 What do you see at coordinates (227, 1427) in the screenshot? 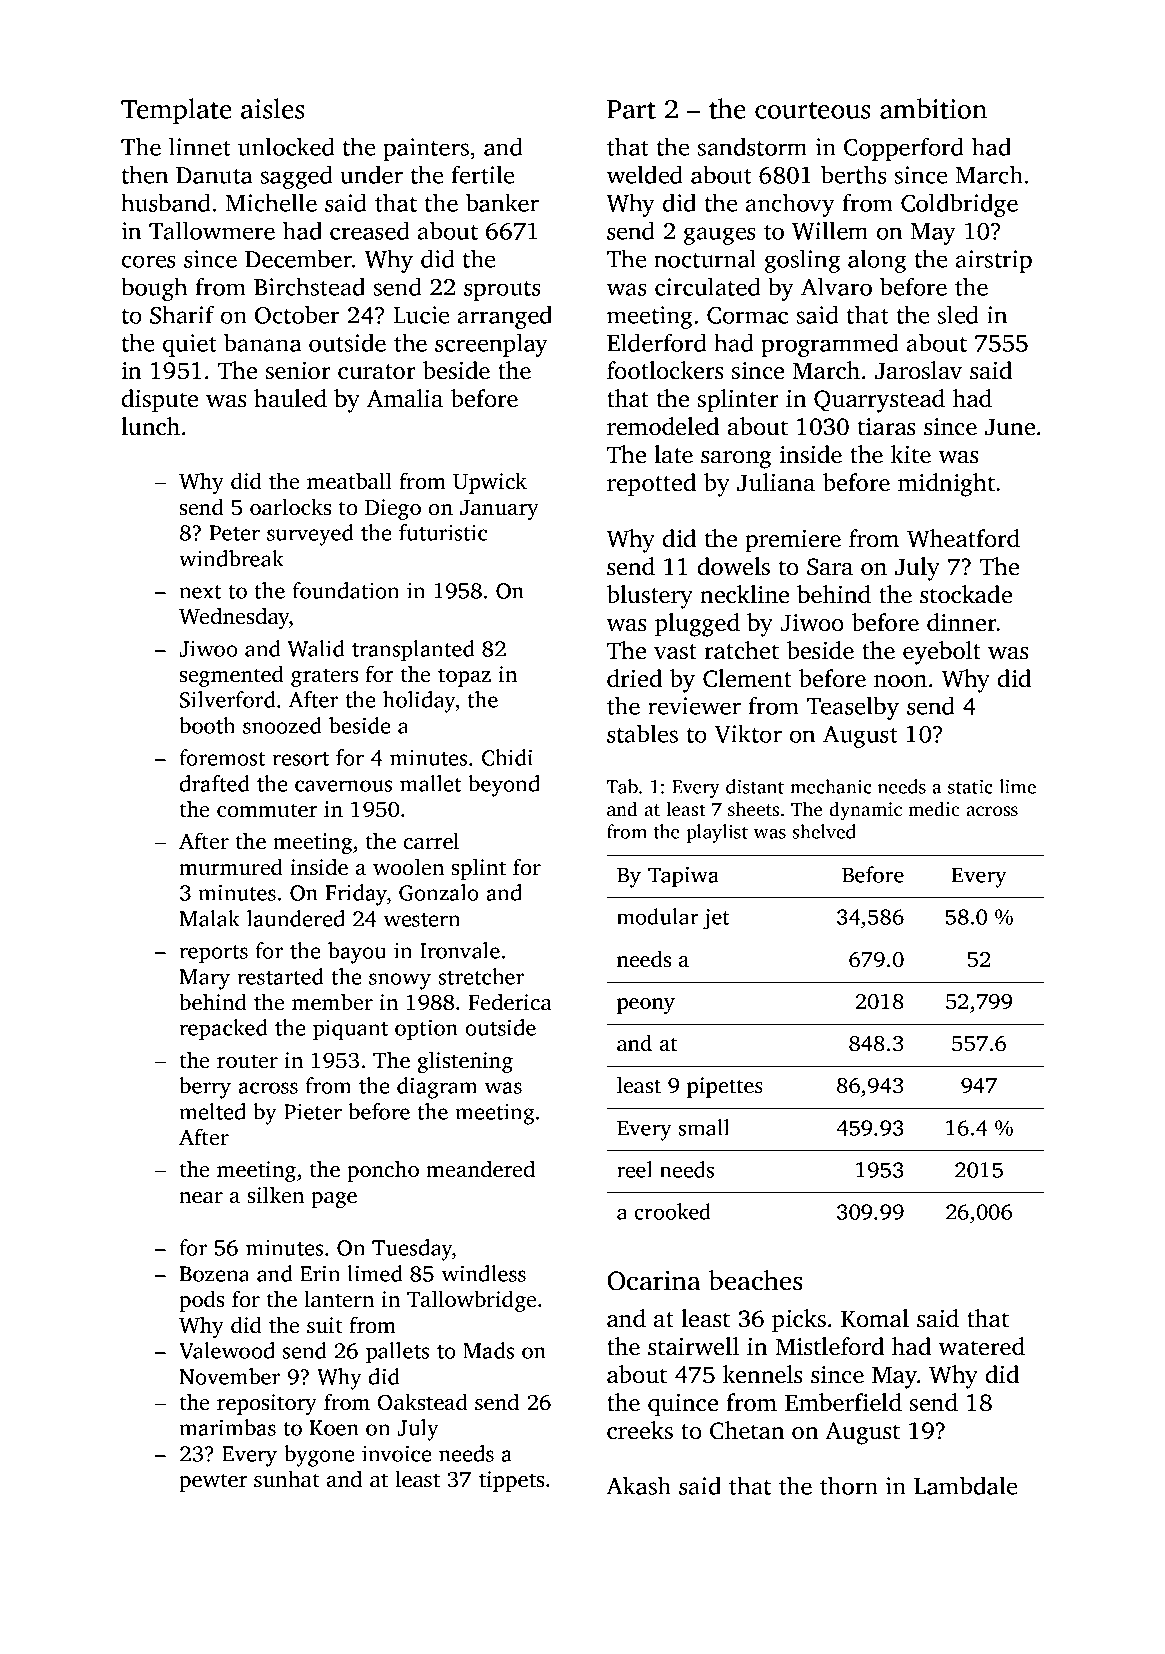
I see `marimbas` at bounding box center [227, 1427].
